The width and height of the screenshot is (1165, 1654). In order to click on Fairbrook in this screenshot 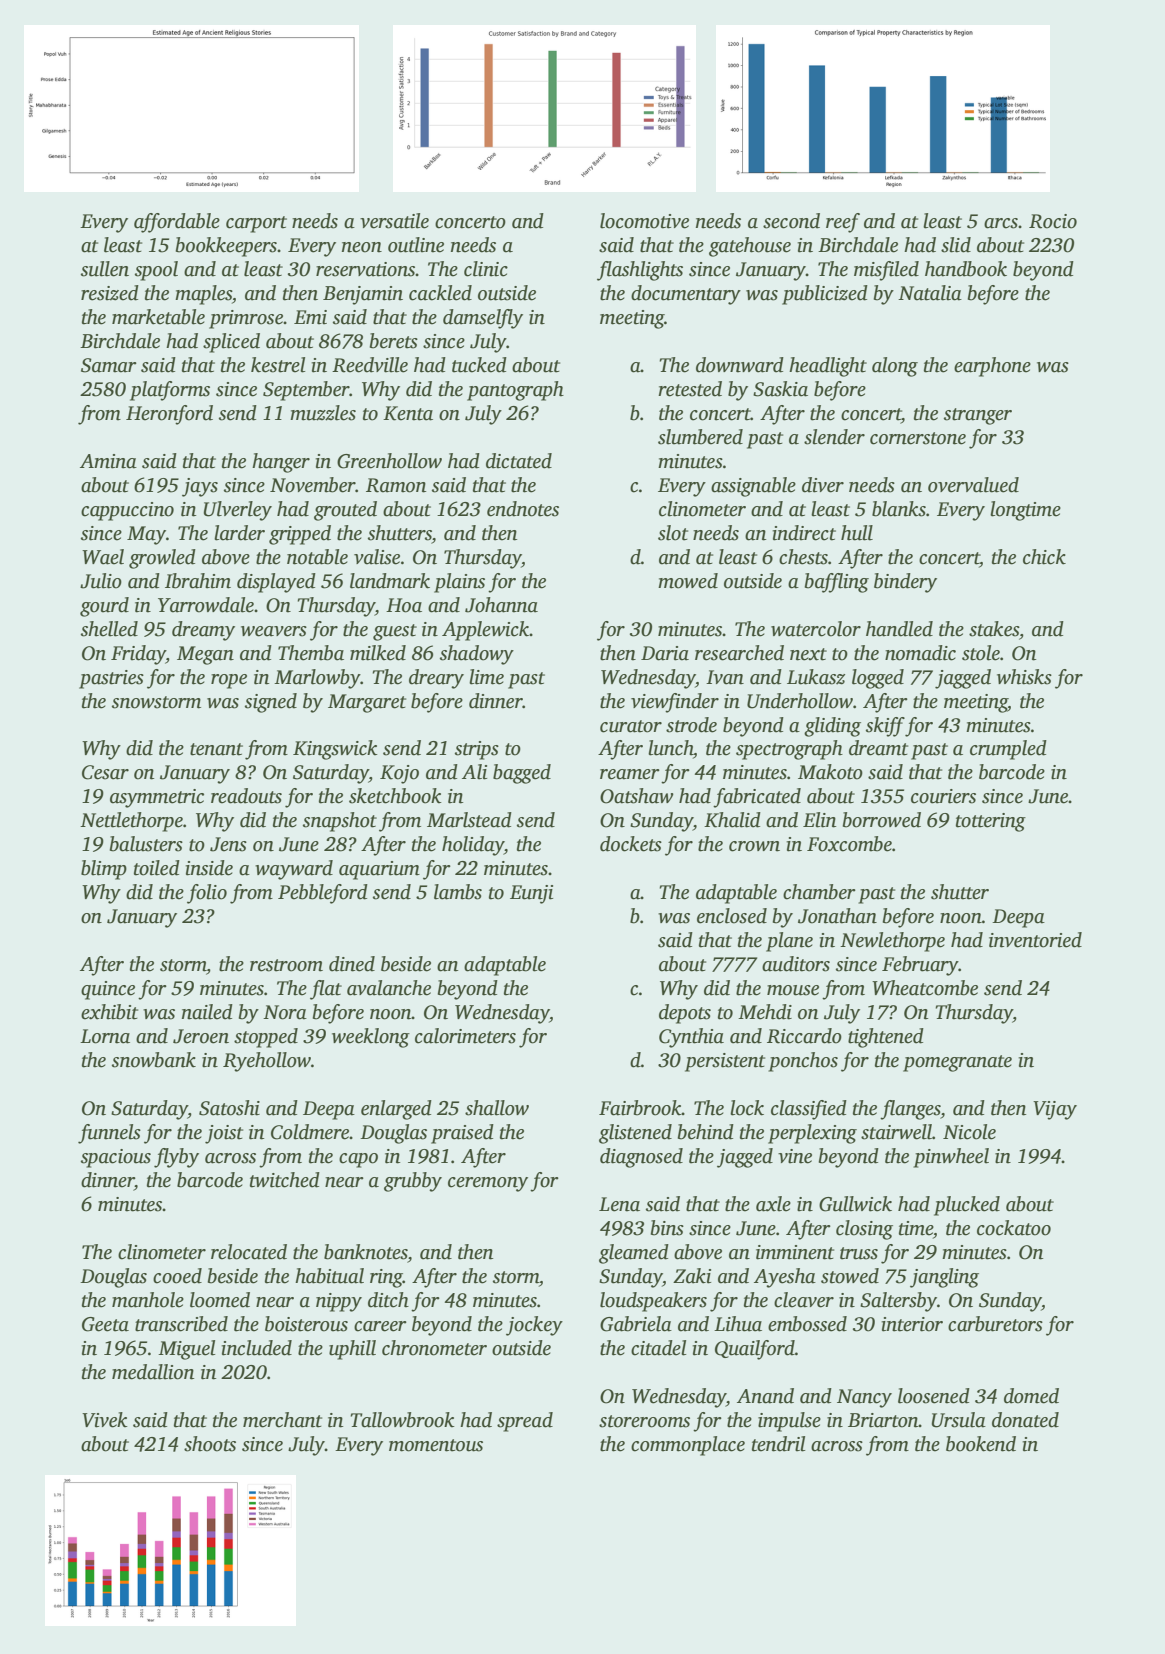, I will do `click(640, 1108)`.
